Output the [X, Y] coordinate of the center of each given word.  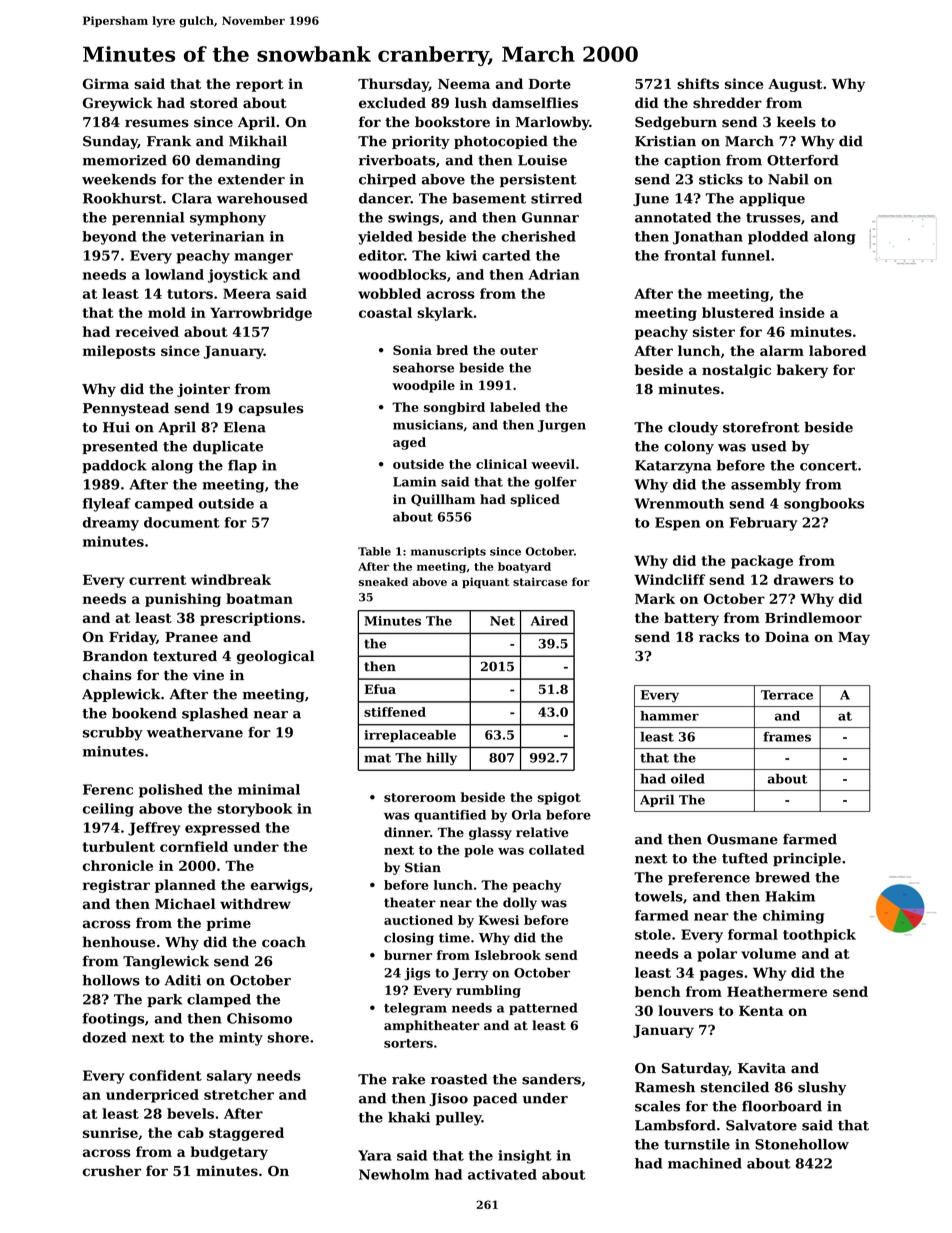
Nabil [788, 179]
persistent [538, 180]
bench [658, 991]
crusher [112, 1170]
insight [525, 1157]
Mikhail [258, 141]
